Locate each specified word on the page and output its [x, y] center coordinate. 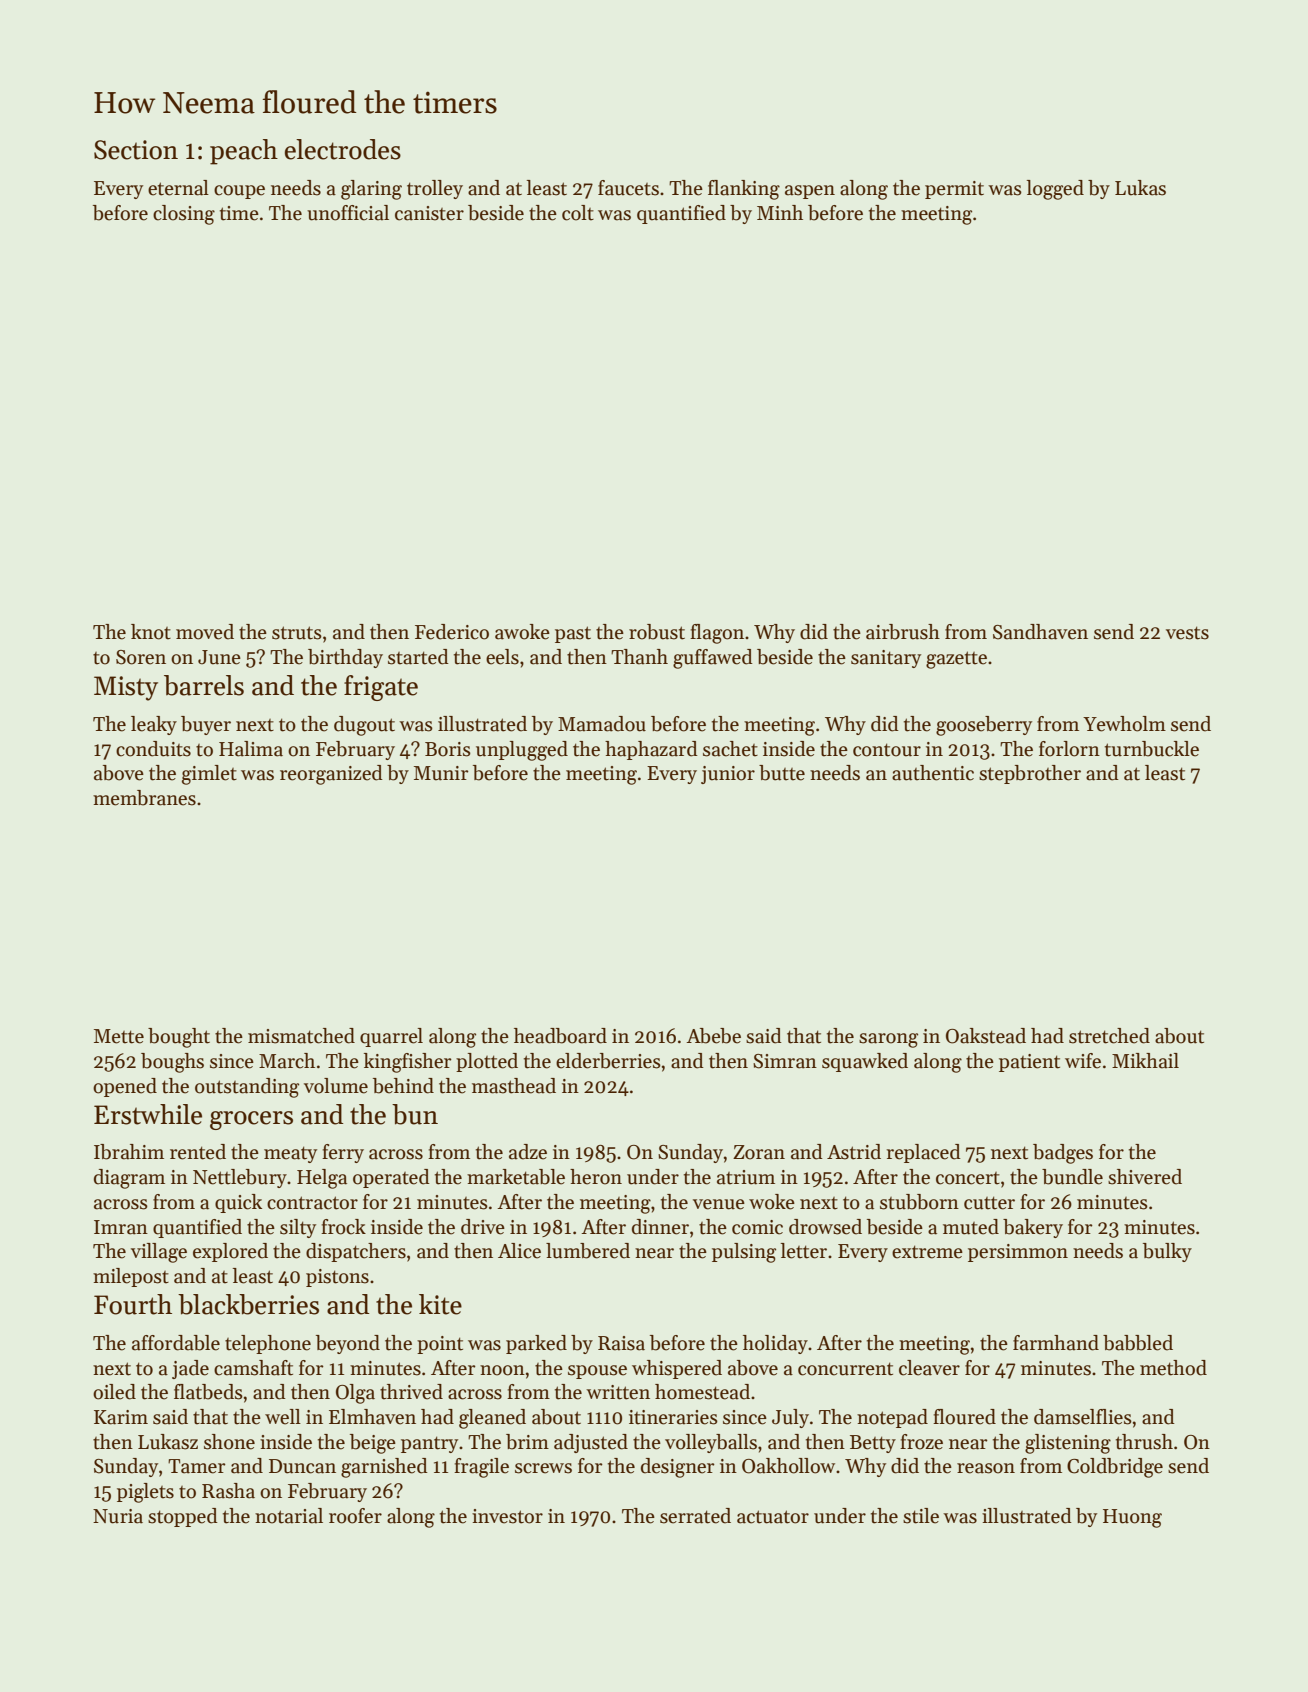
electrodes [343, 149]
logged [1055, 190]
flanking [744, 190]
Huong [1132, 1518]
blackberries [248, 1304]
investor [507, 1516]
